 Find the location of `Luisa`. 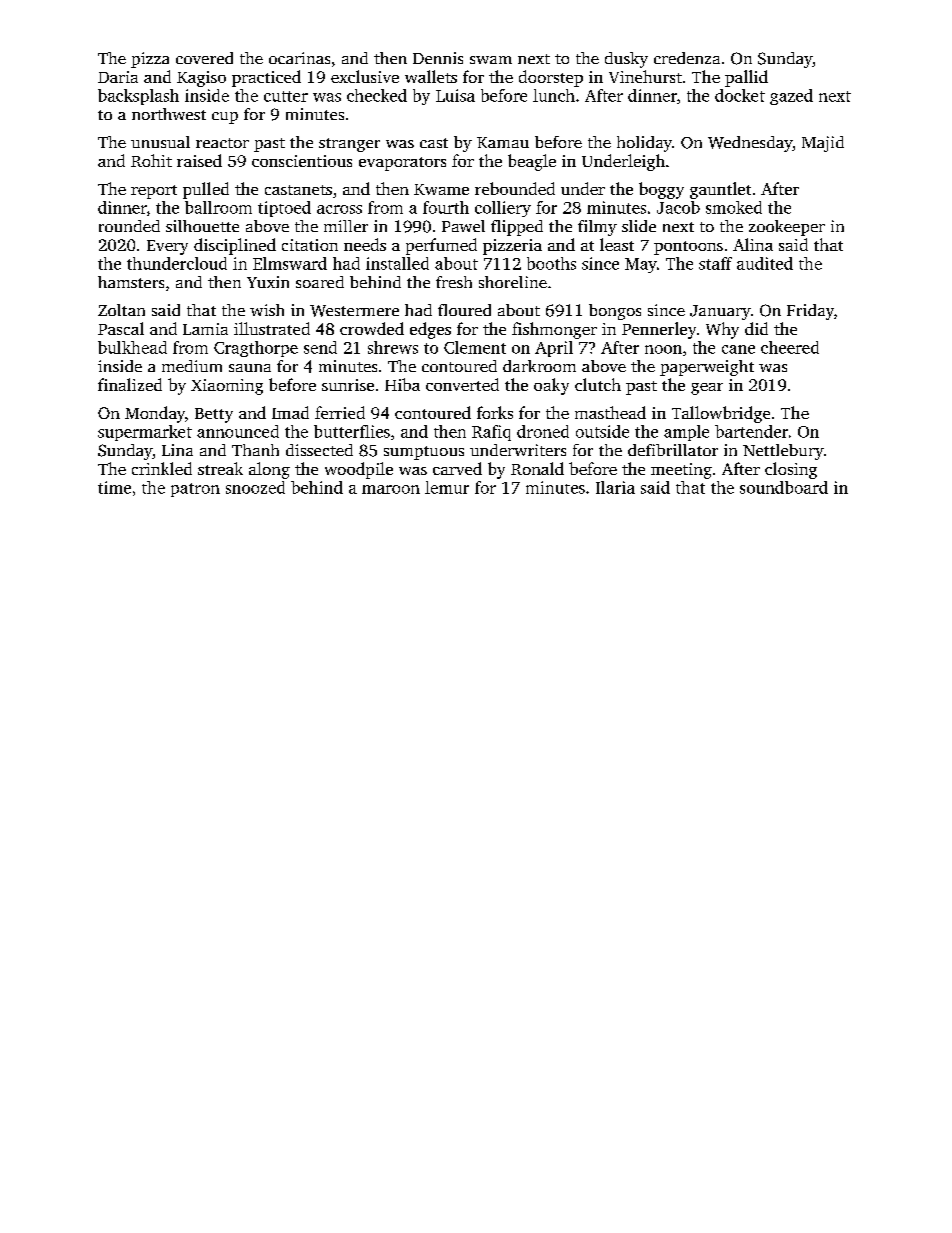

Luisa is located at coordinates (455, 95).
